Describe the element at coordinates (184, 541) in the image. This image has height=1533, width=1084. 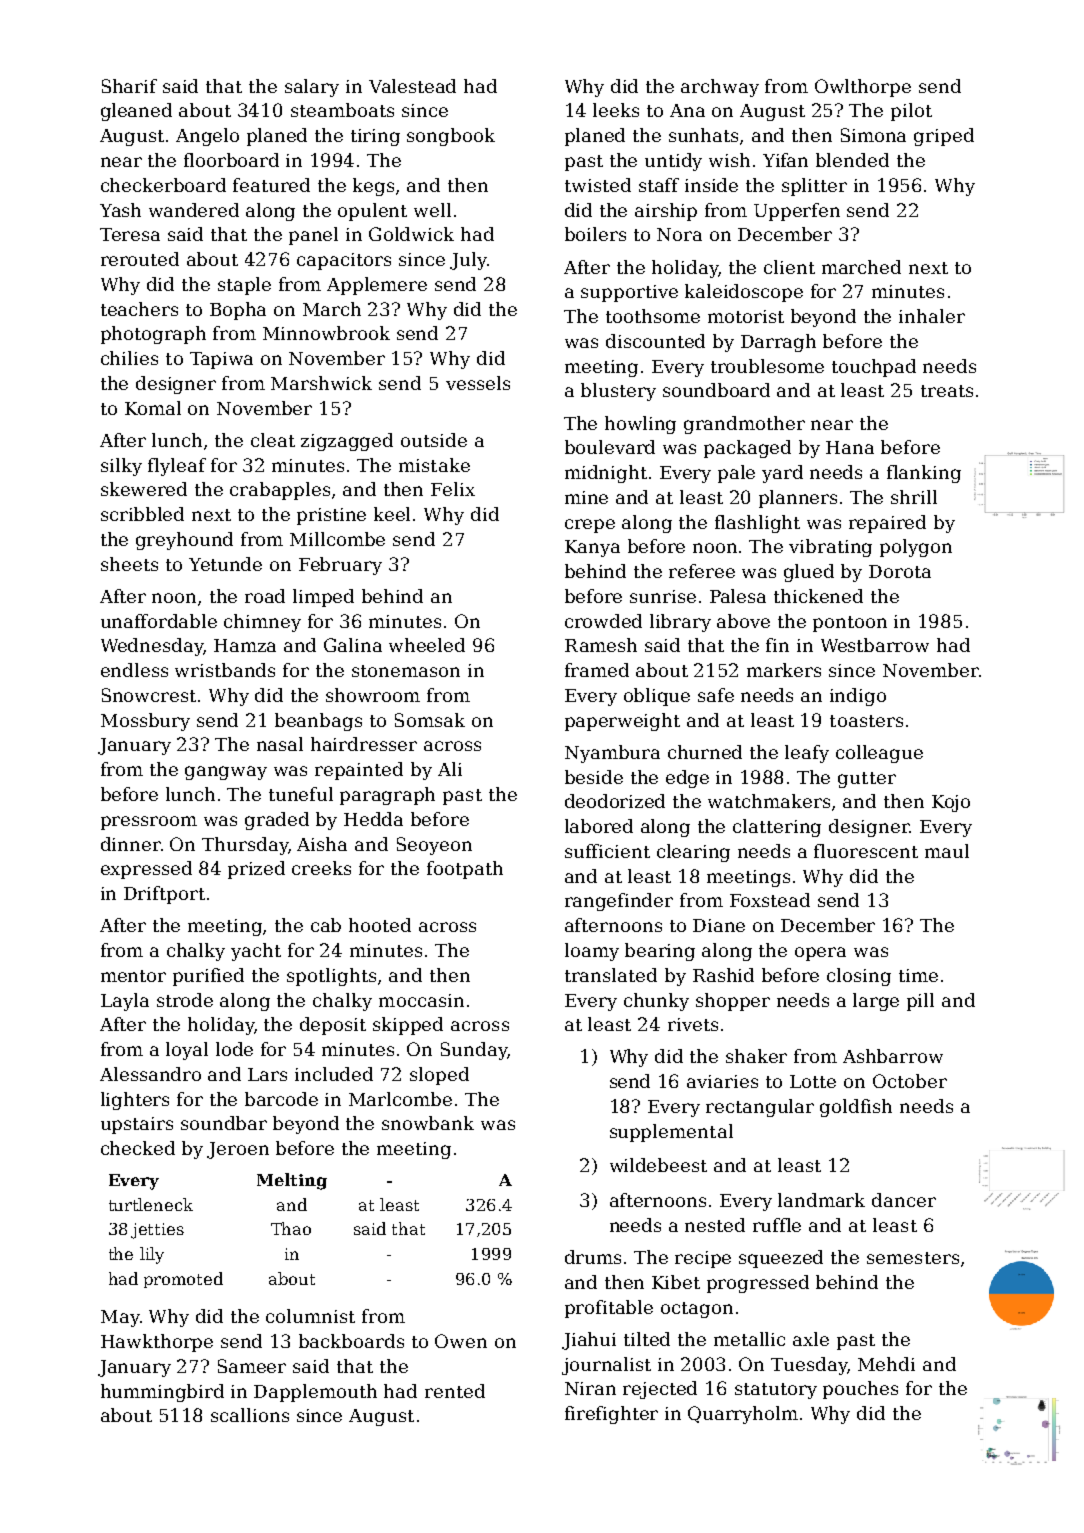
I see `greyhound` at that location.
